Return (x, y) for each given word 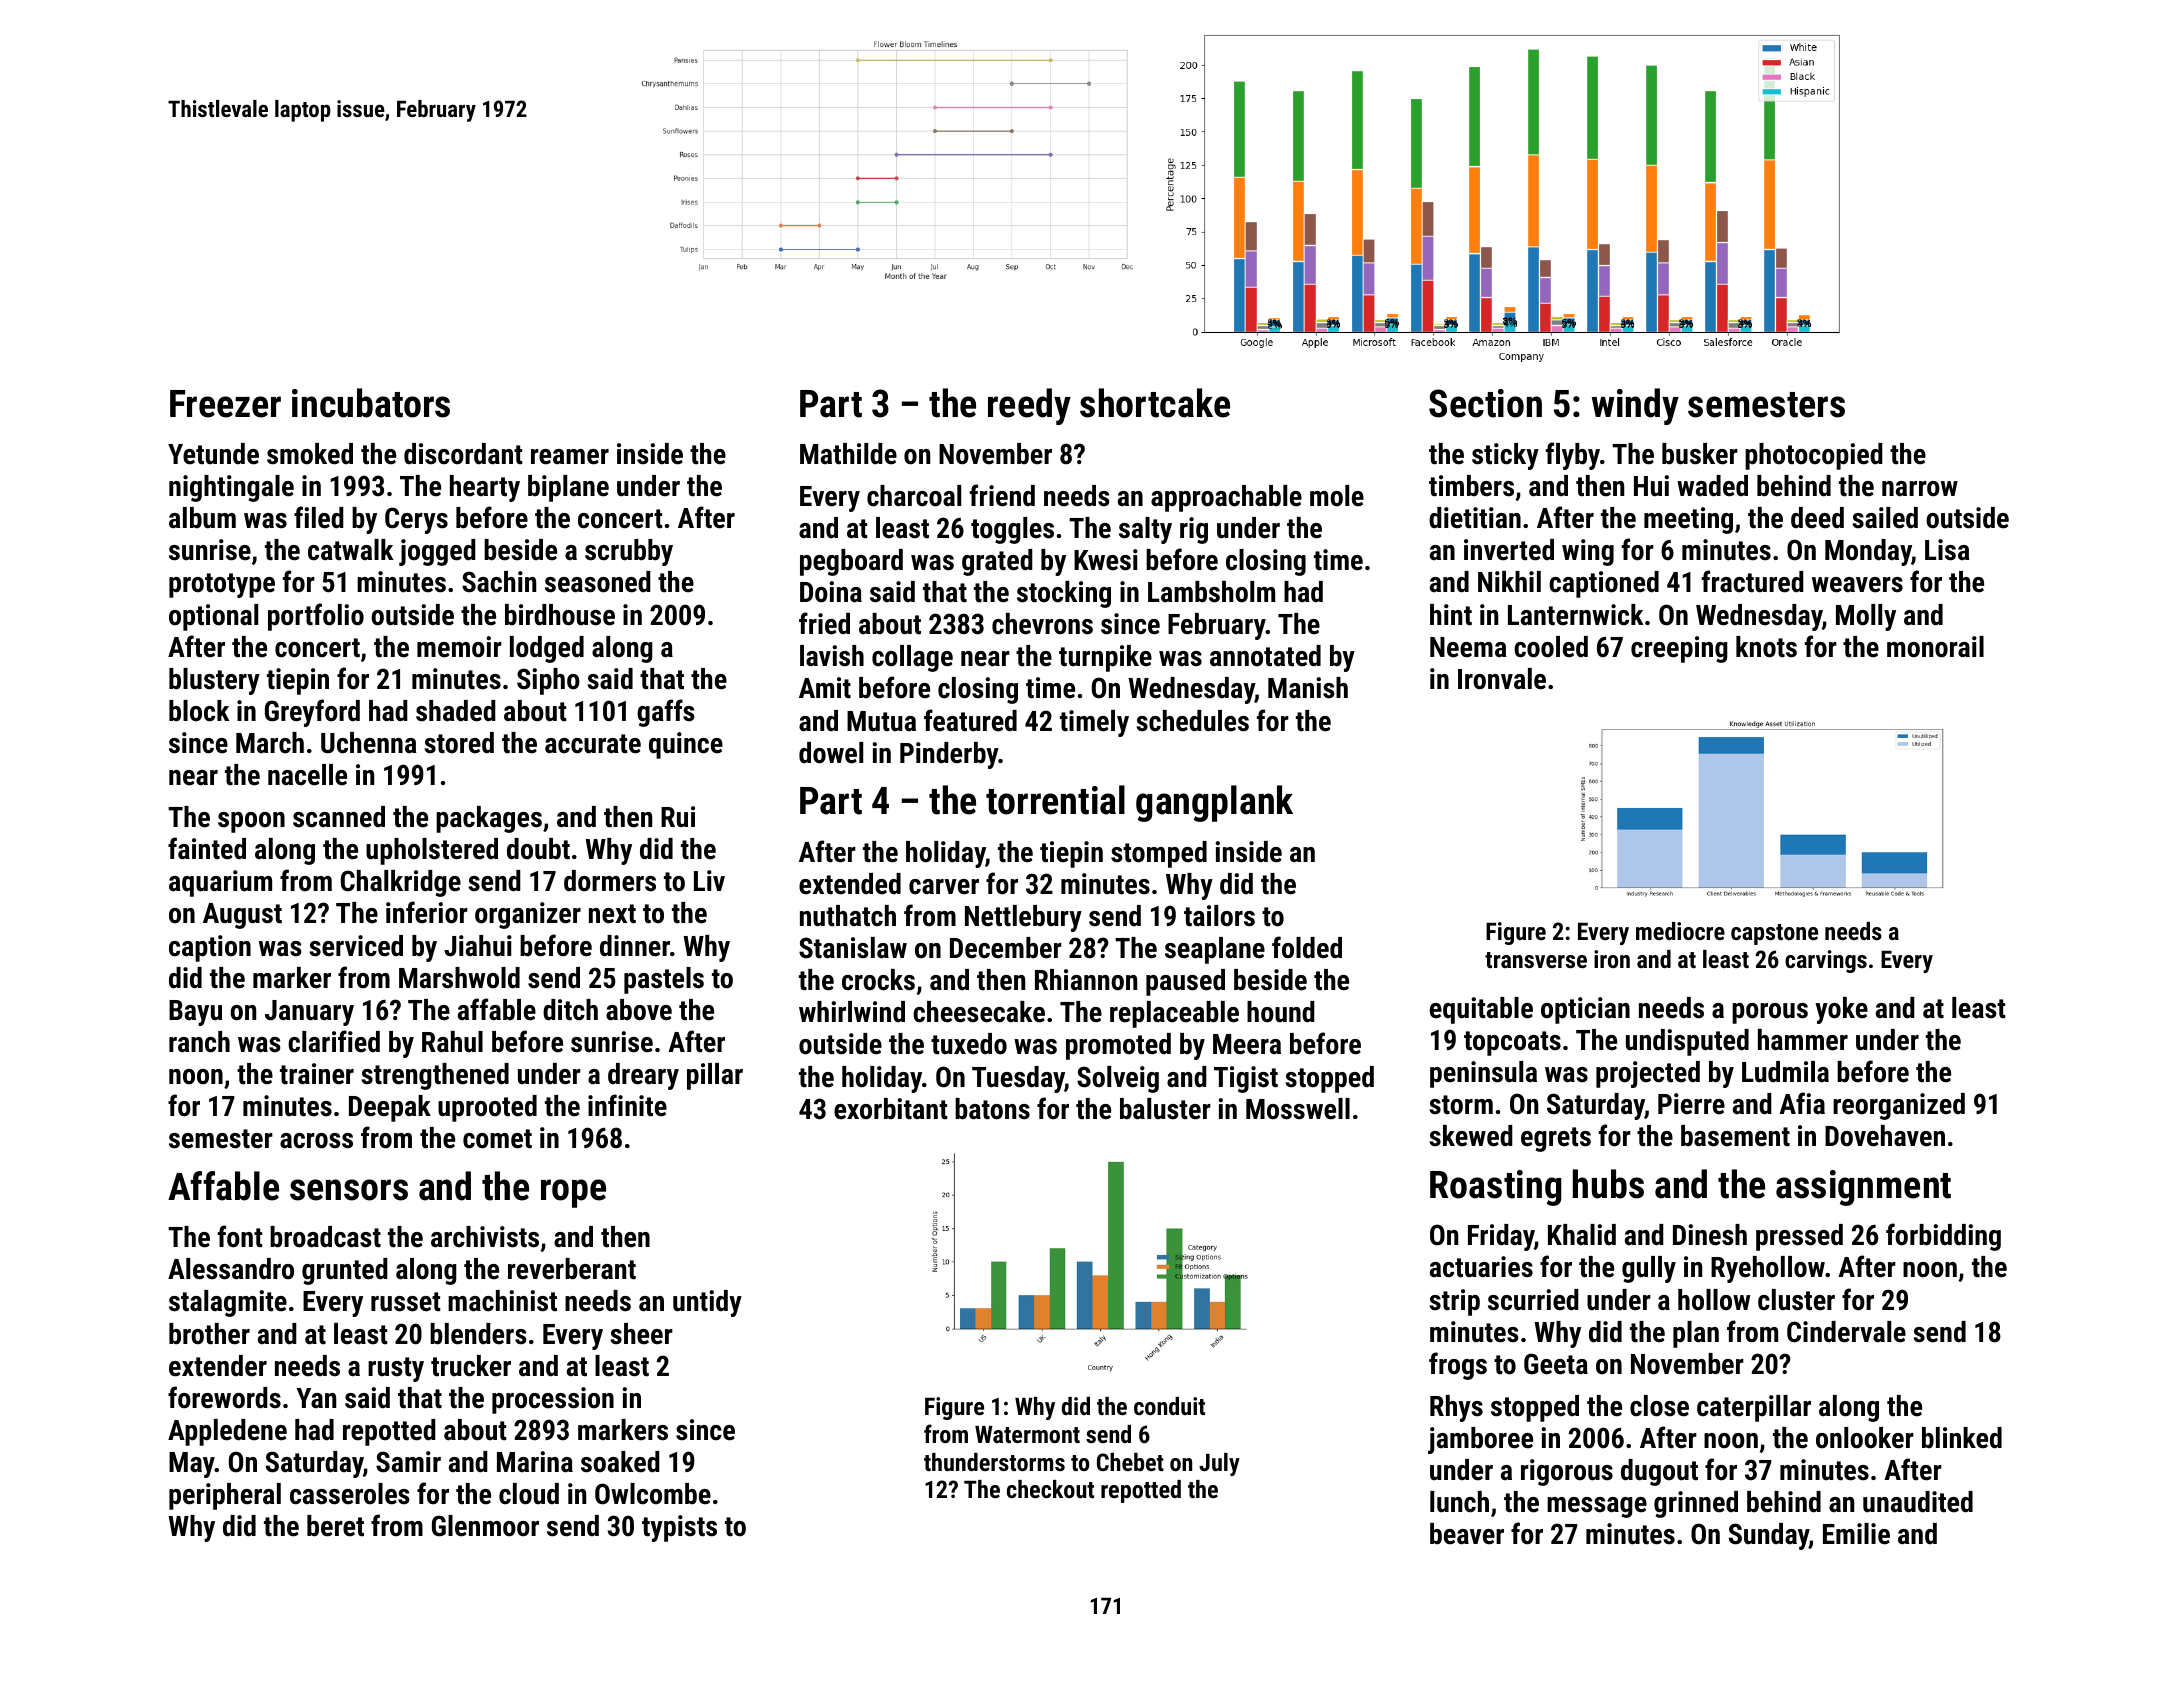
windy (1635, 406)
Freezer (225, 404)
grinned (1696, 1504)
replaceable (1174, 1014)
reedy (1029, 406)
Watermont (1027, 1434)
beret (335, 1526)
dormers (610, 881)
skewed (1471, 1136)
